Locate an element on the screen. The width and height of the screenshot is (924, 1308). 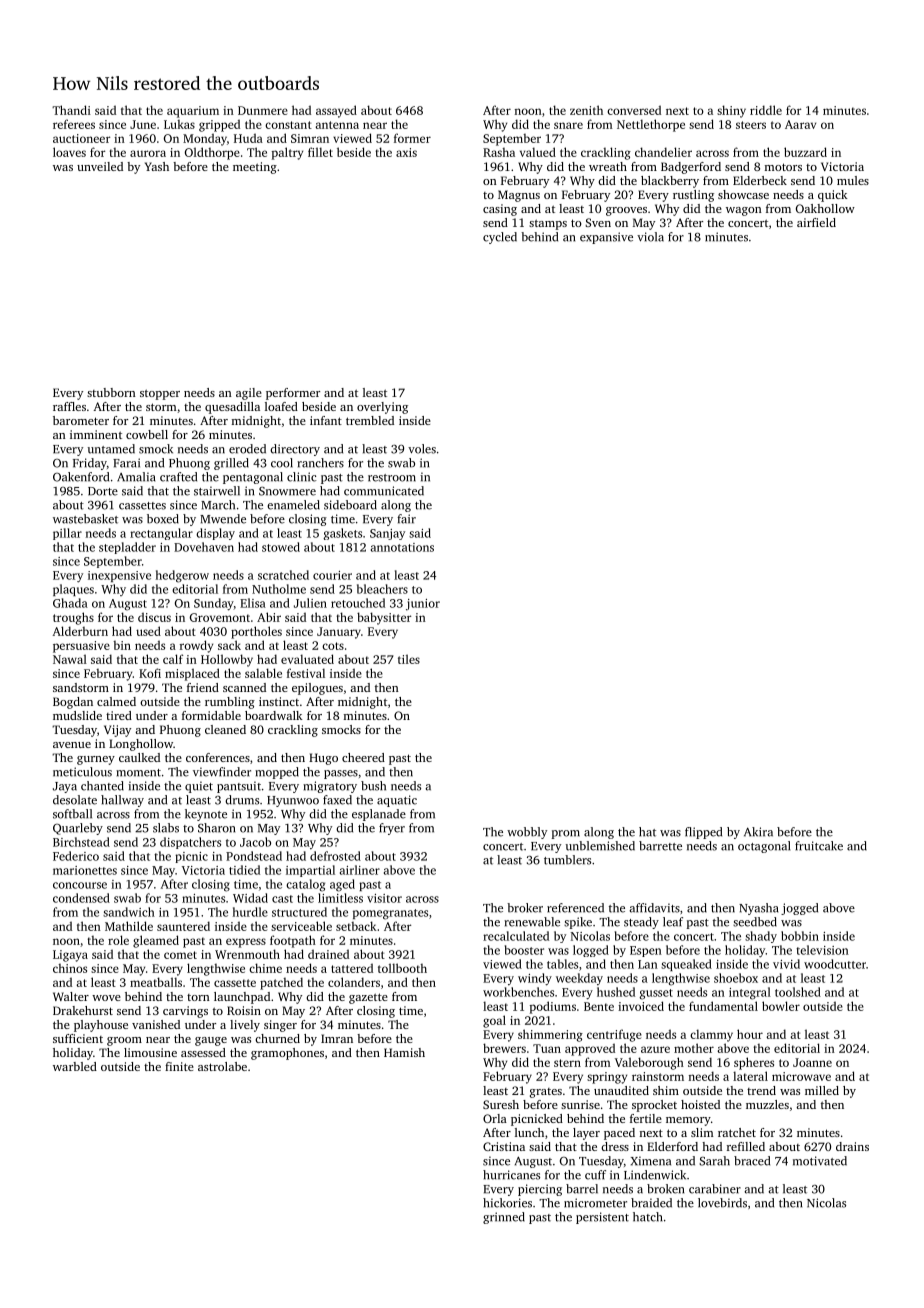
stubborn is located at coordinates (111, 392).
